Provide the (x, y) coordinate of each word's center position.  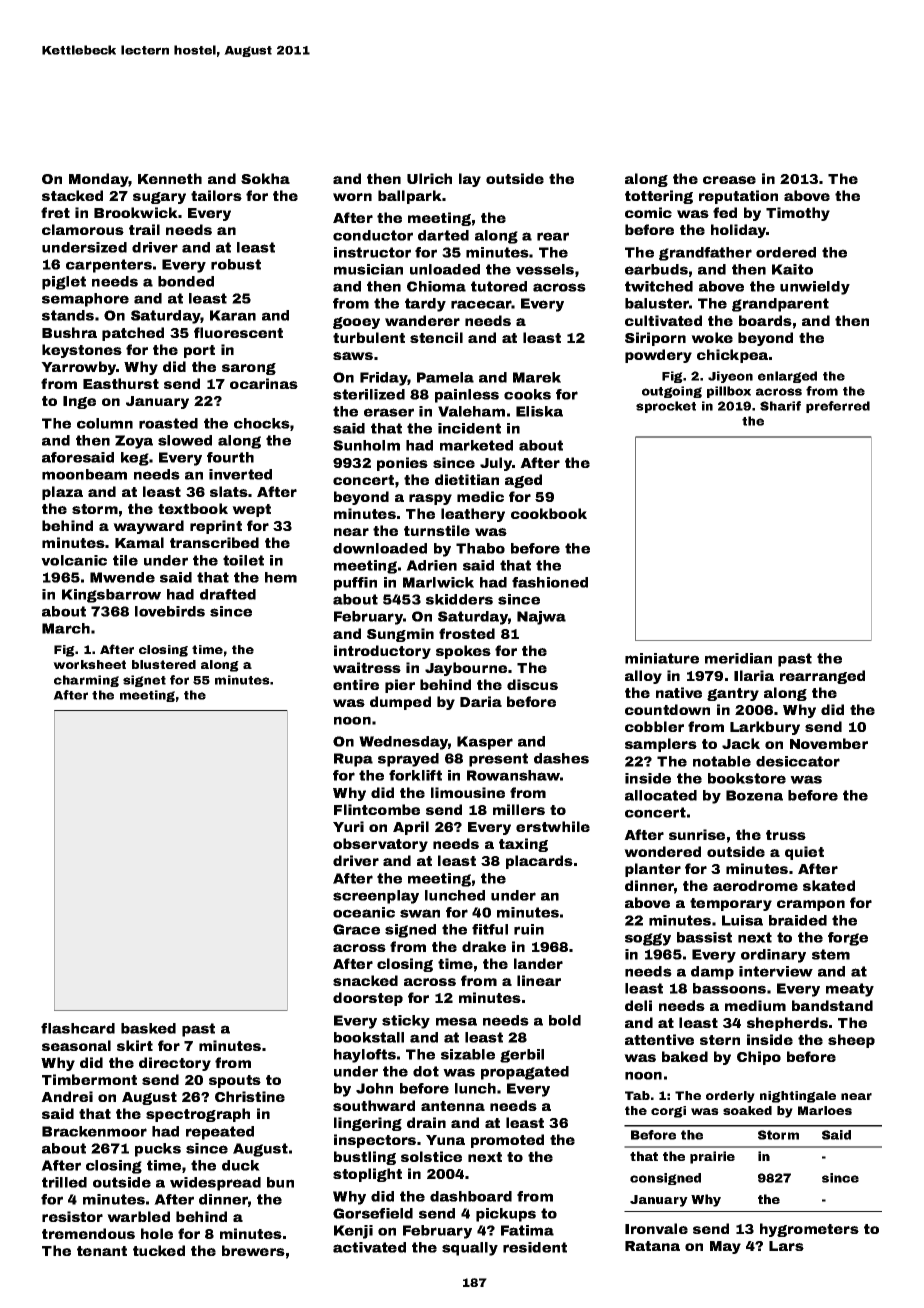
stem (831, 954)
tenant (102, 1251)
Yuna (445, 1140)
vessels (545, 269)
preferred (838, 407)
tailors (216, 195)
